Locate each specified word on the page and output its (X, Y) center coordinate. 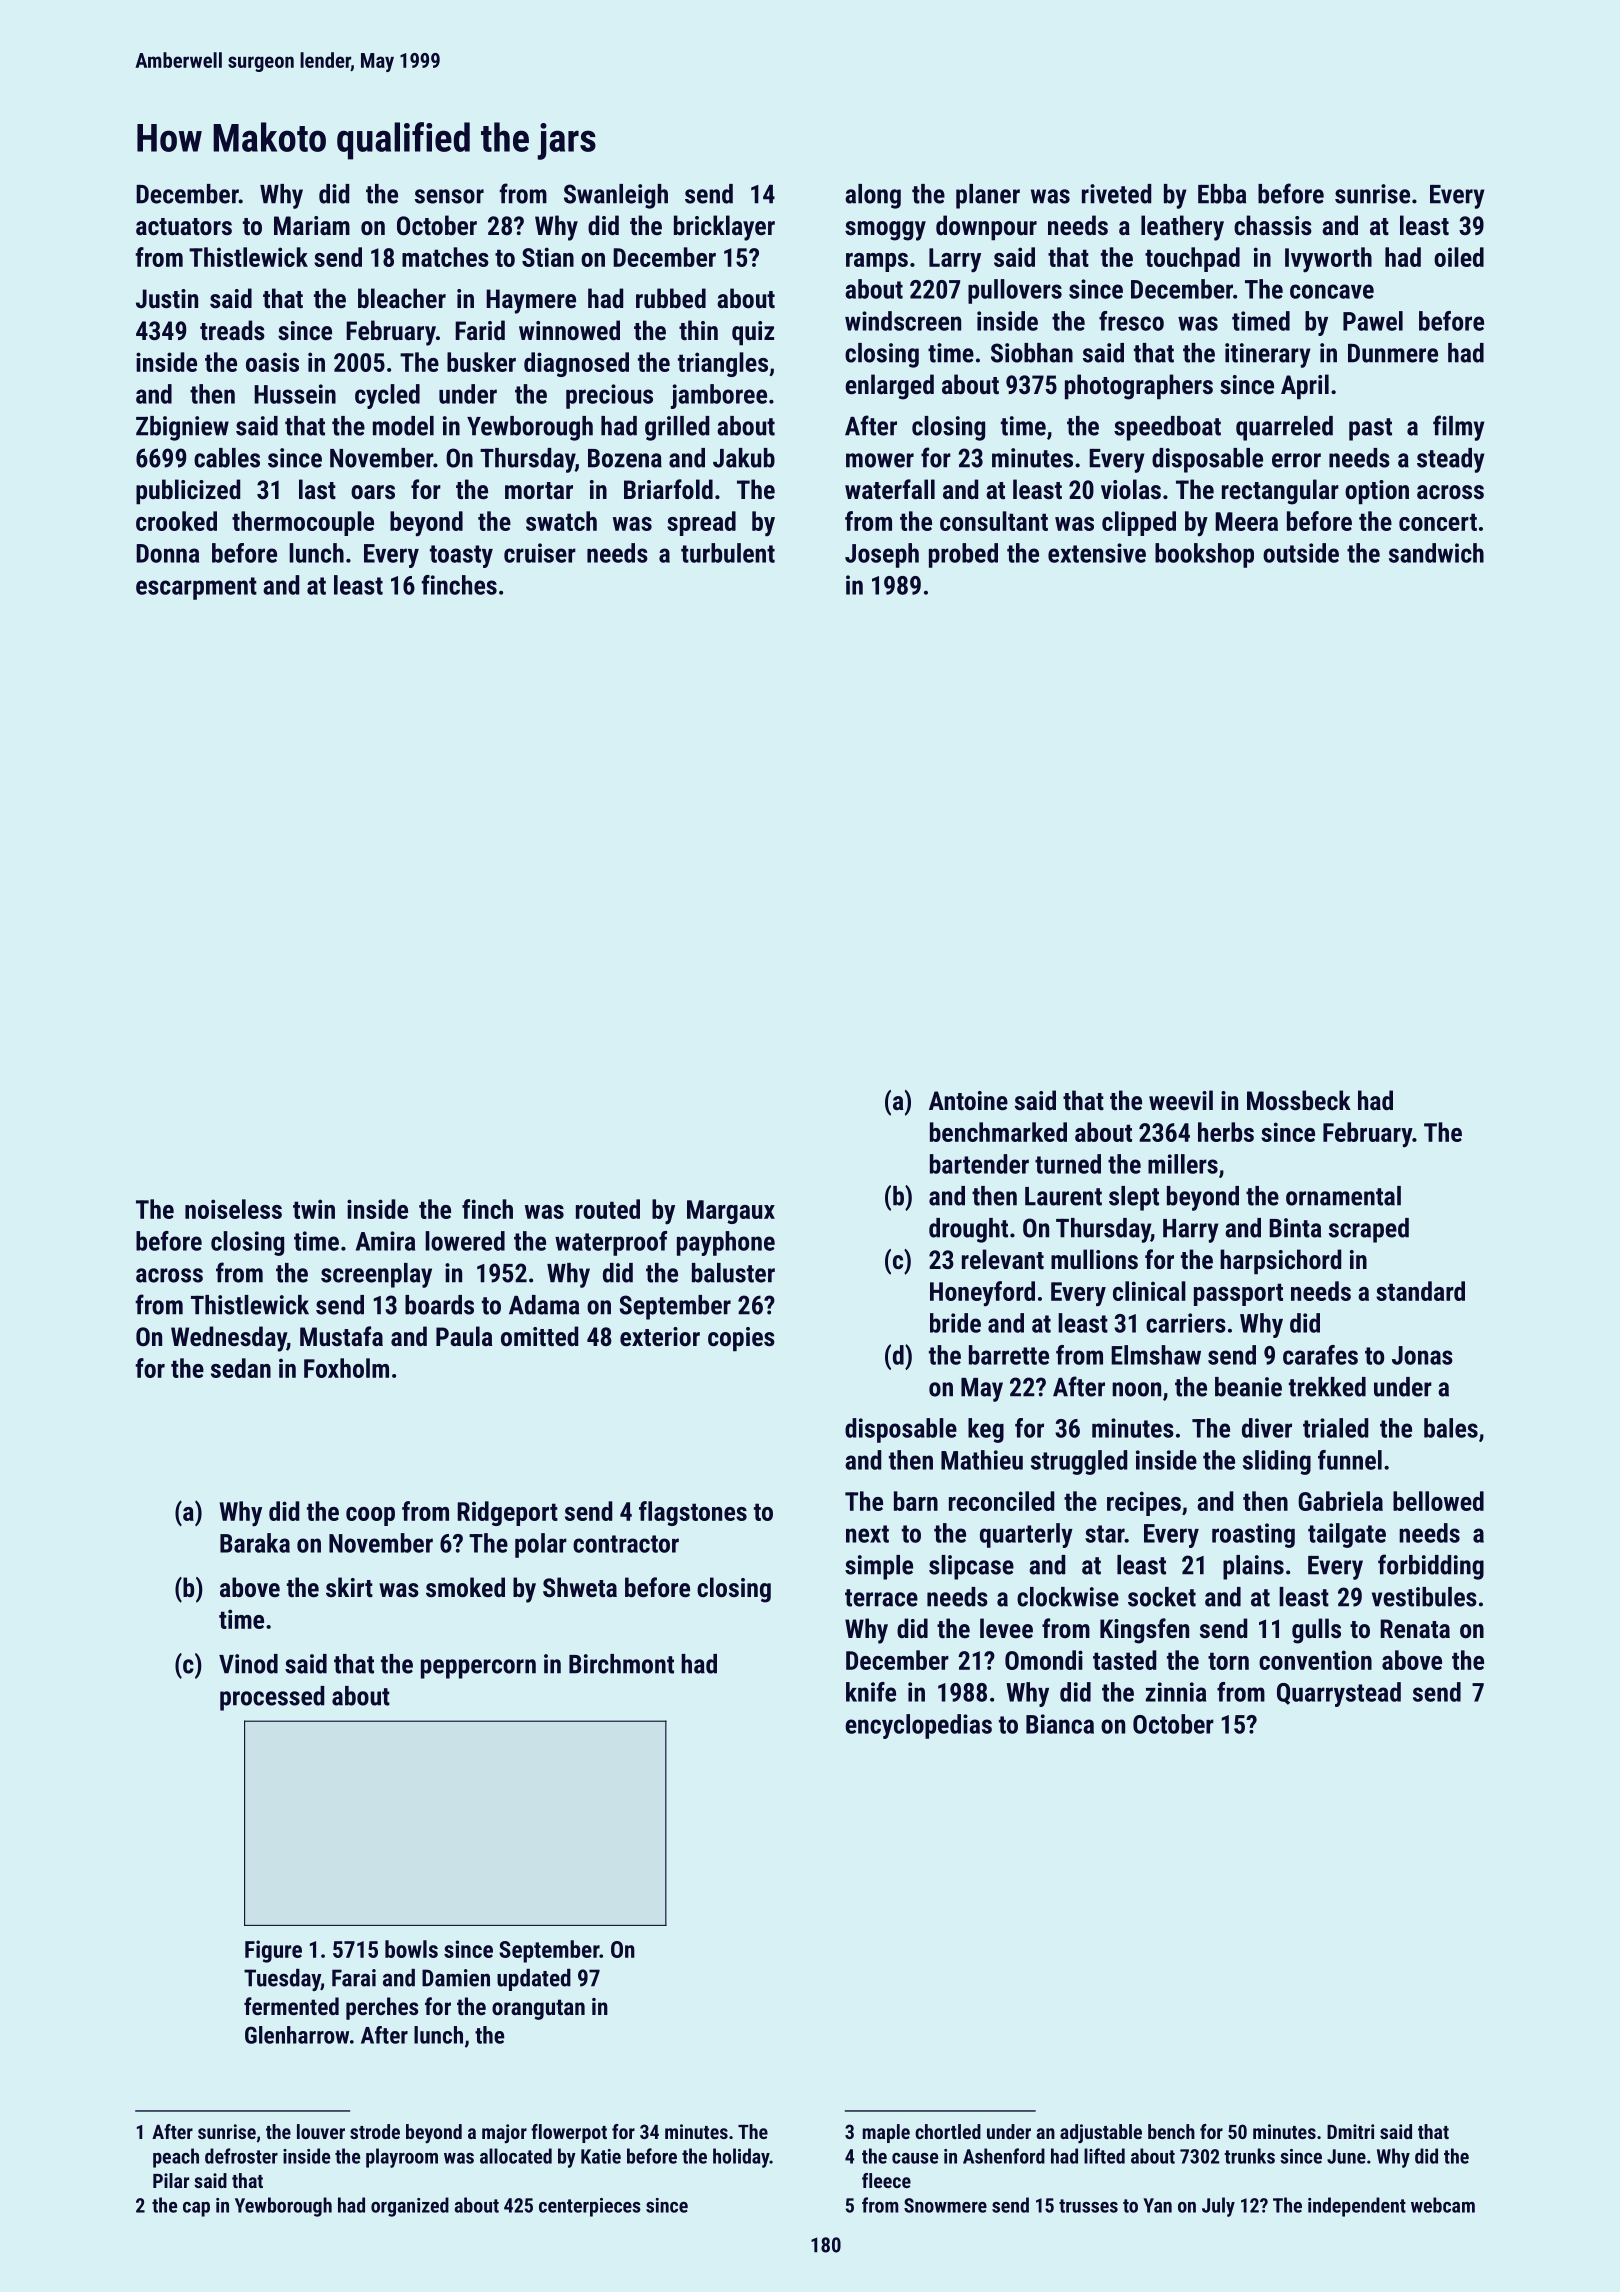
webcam (1443, 2205)
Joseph (882, 555)
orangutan (538, 2009)
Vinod (248, 1664)
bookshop (1204, 555)
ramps (877, 262)
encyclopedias (918, 1726)
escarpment (196, 588)
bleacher (402, 298)
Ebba (1222, 194)
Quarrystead (1339, 1694)
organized (410, 2207)
